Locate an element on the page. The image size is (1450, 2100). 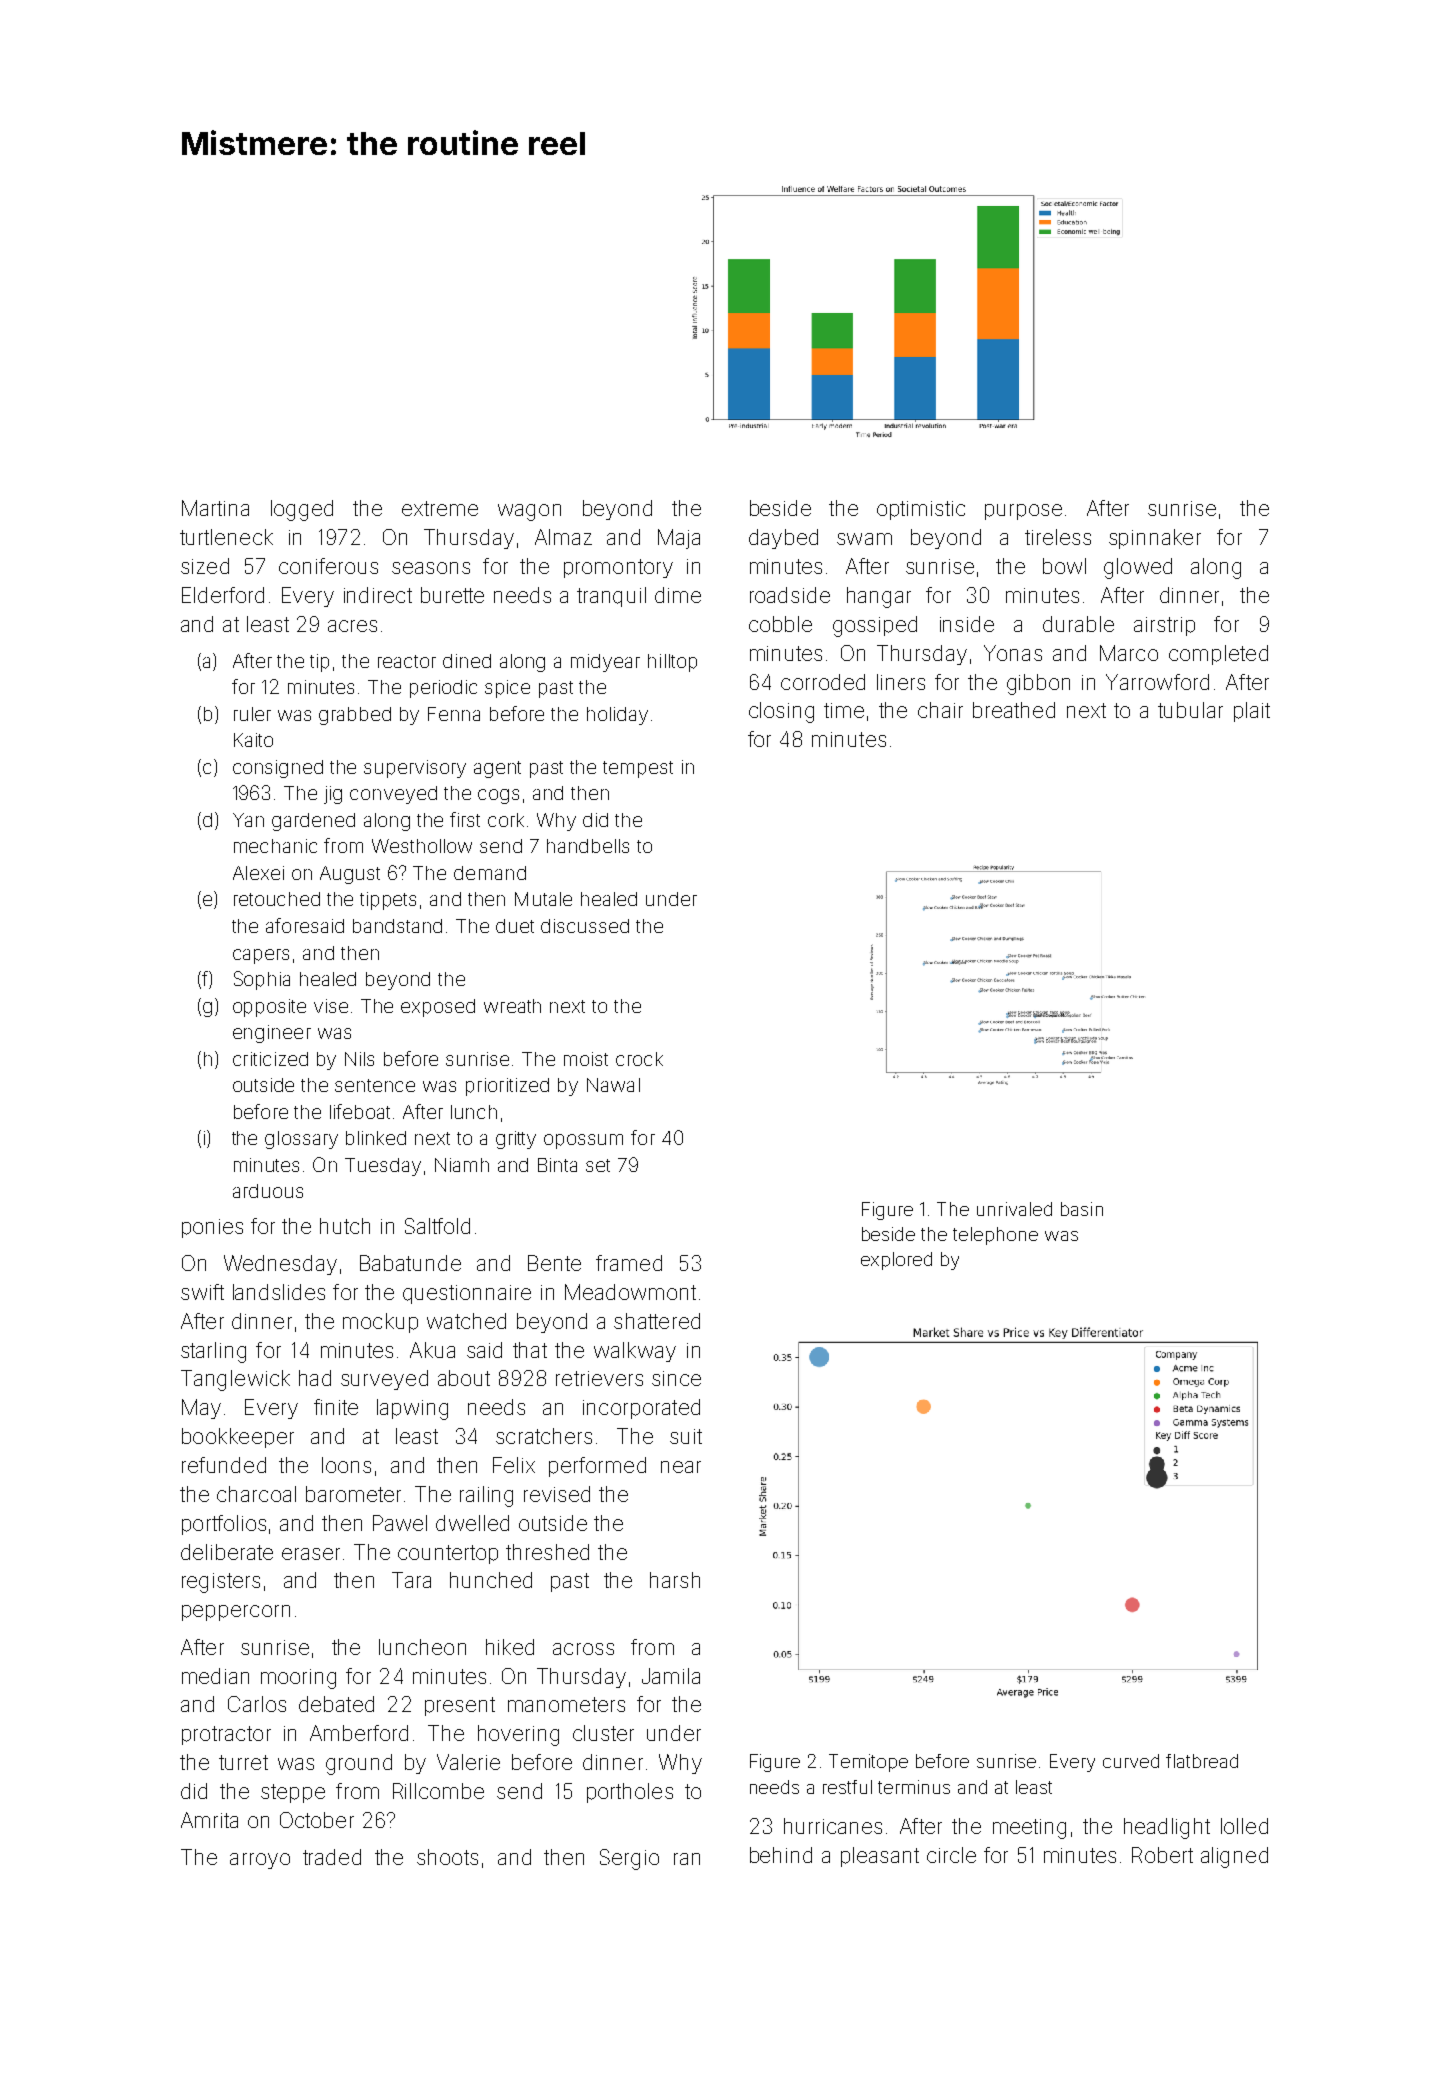
chair is located at coordinates (940, 710).
